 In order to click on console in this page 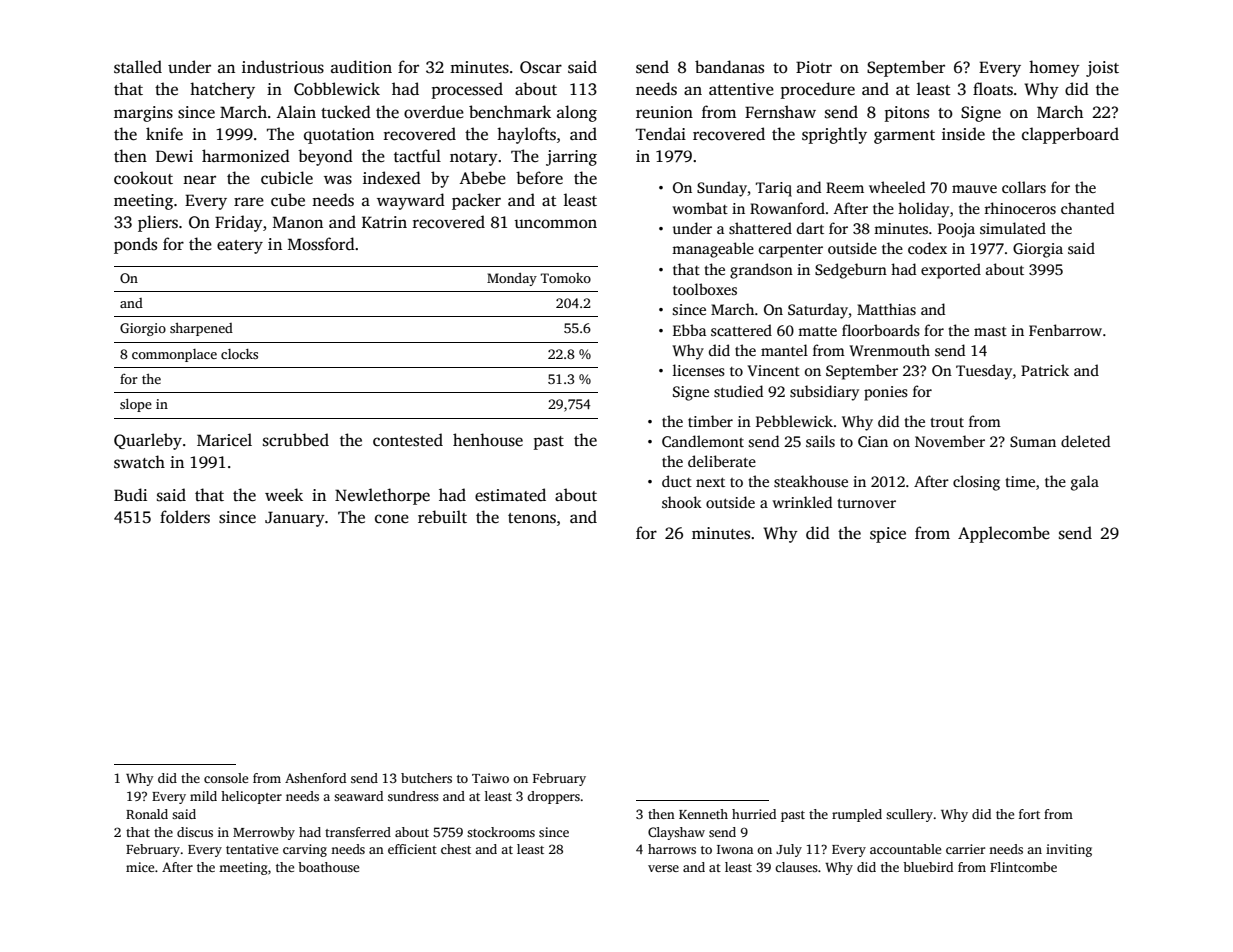, I will do `click(226, 778)`.
